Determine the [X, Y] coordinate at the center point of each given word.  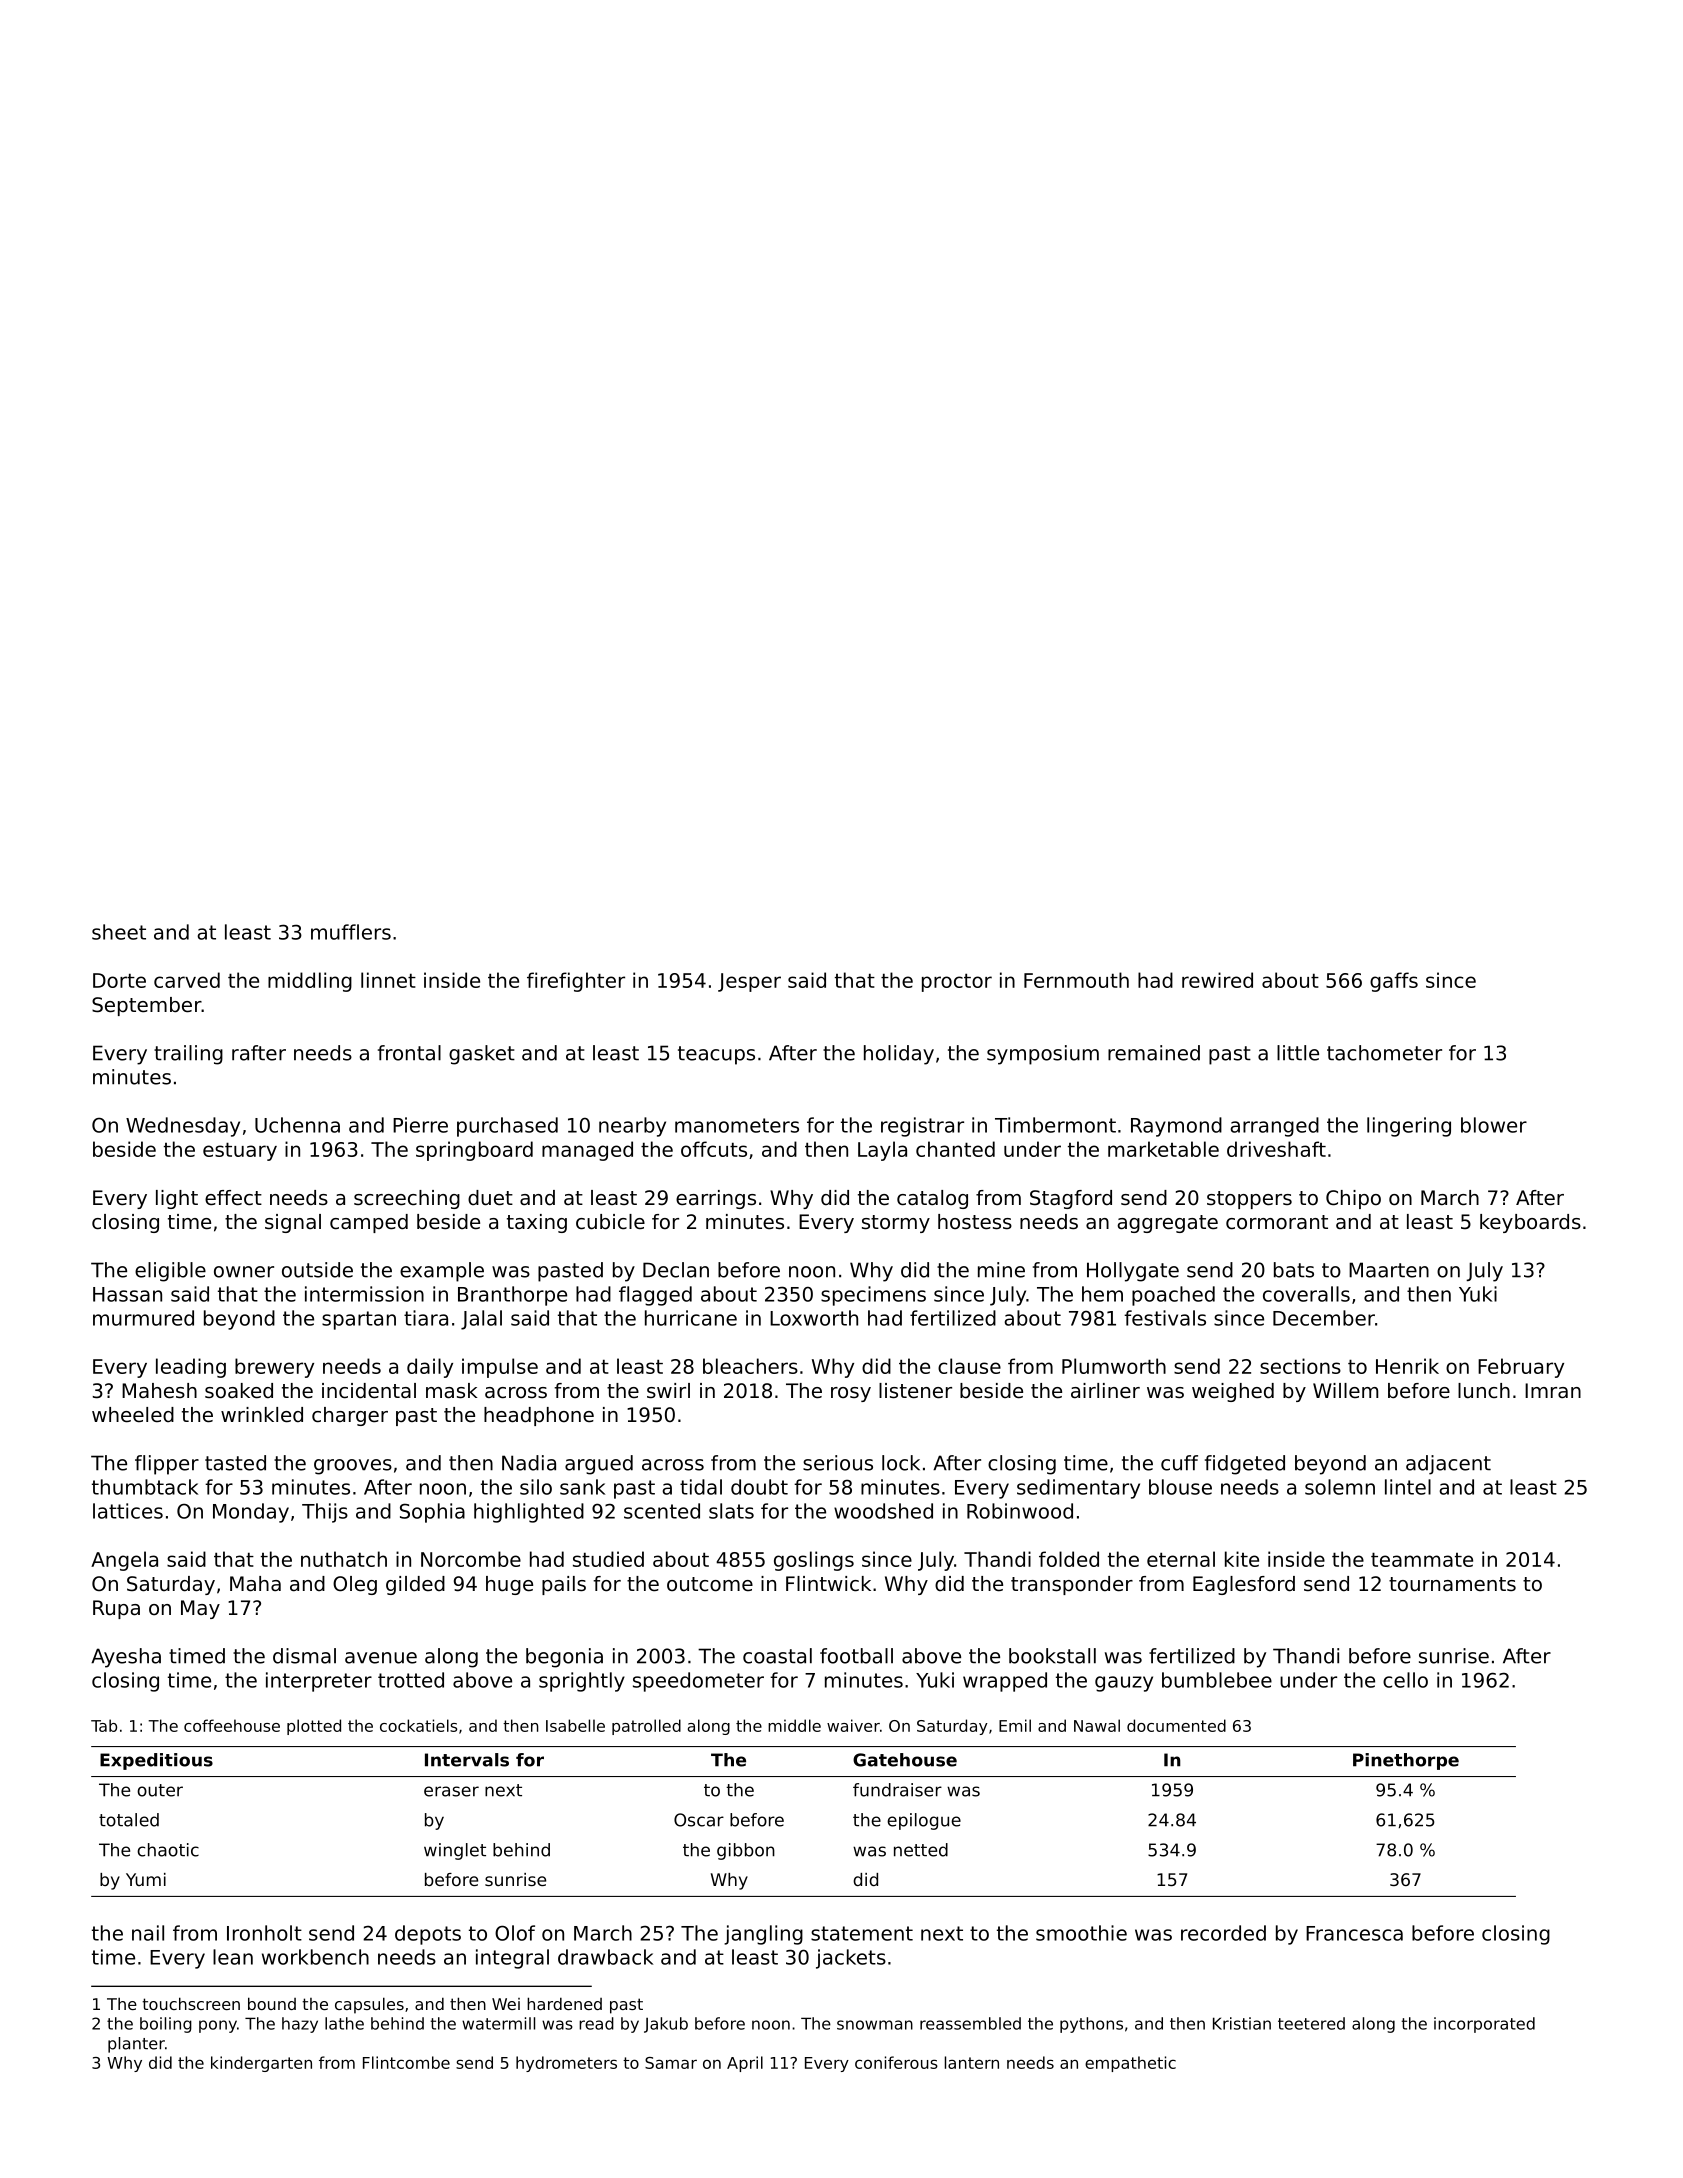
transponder [1072, 1585]
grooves [353, 1467]
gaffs [1394, 982]
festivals [1165, 1318]
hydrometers [566, 2064]
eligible [170, 1272]
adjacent [1448, 1465]
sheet [119, 932]
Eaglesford [1244, 1585]
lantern [972, 2062]
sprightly [582, 1682]
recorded [1223, 1933]
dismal [304, 1656]
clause [969, 1366]
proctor [957, 982]
